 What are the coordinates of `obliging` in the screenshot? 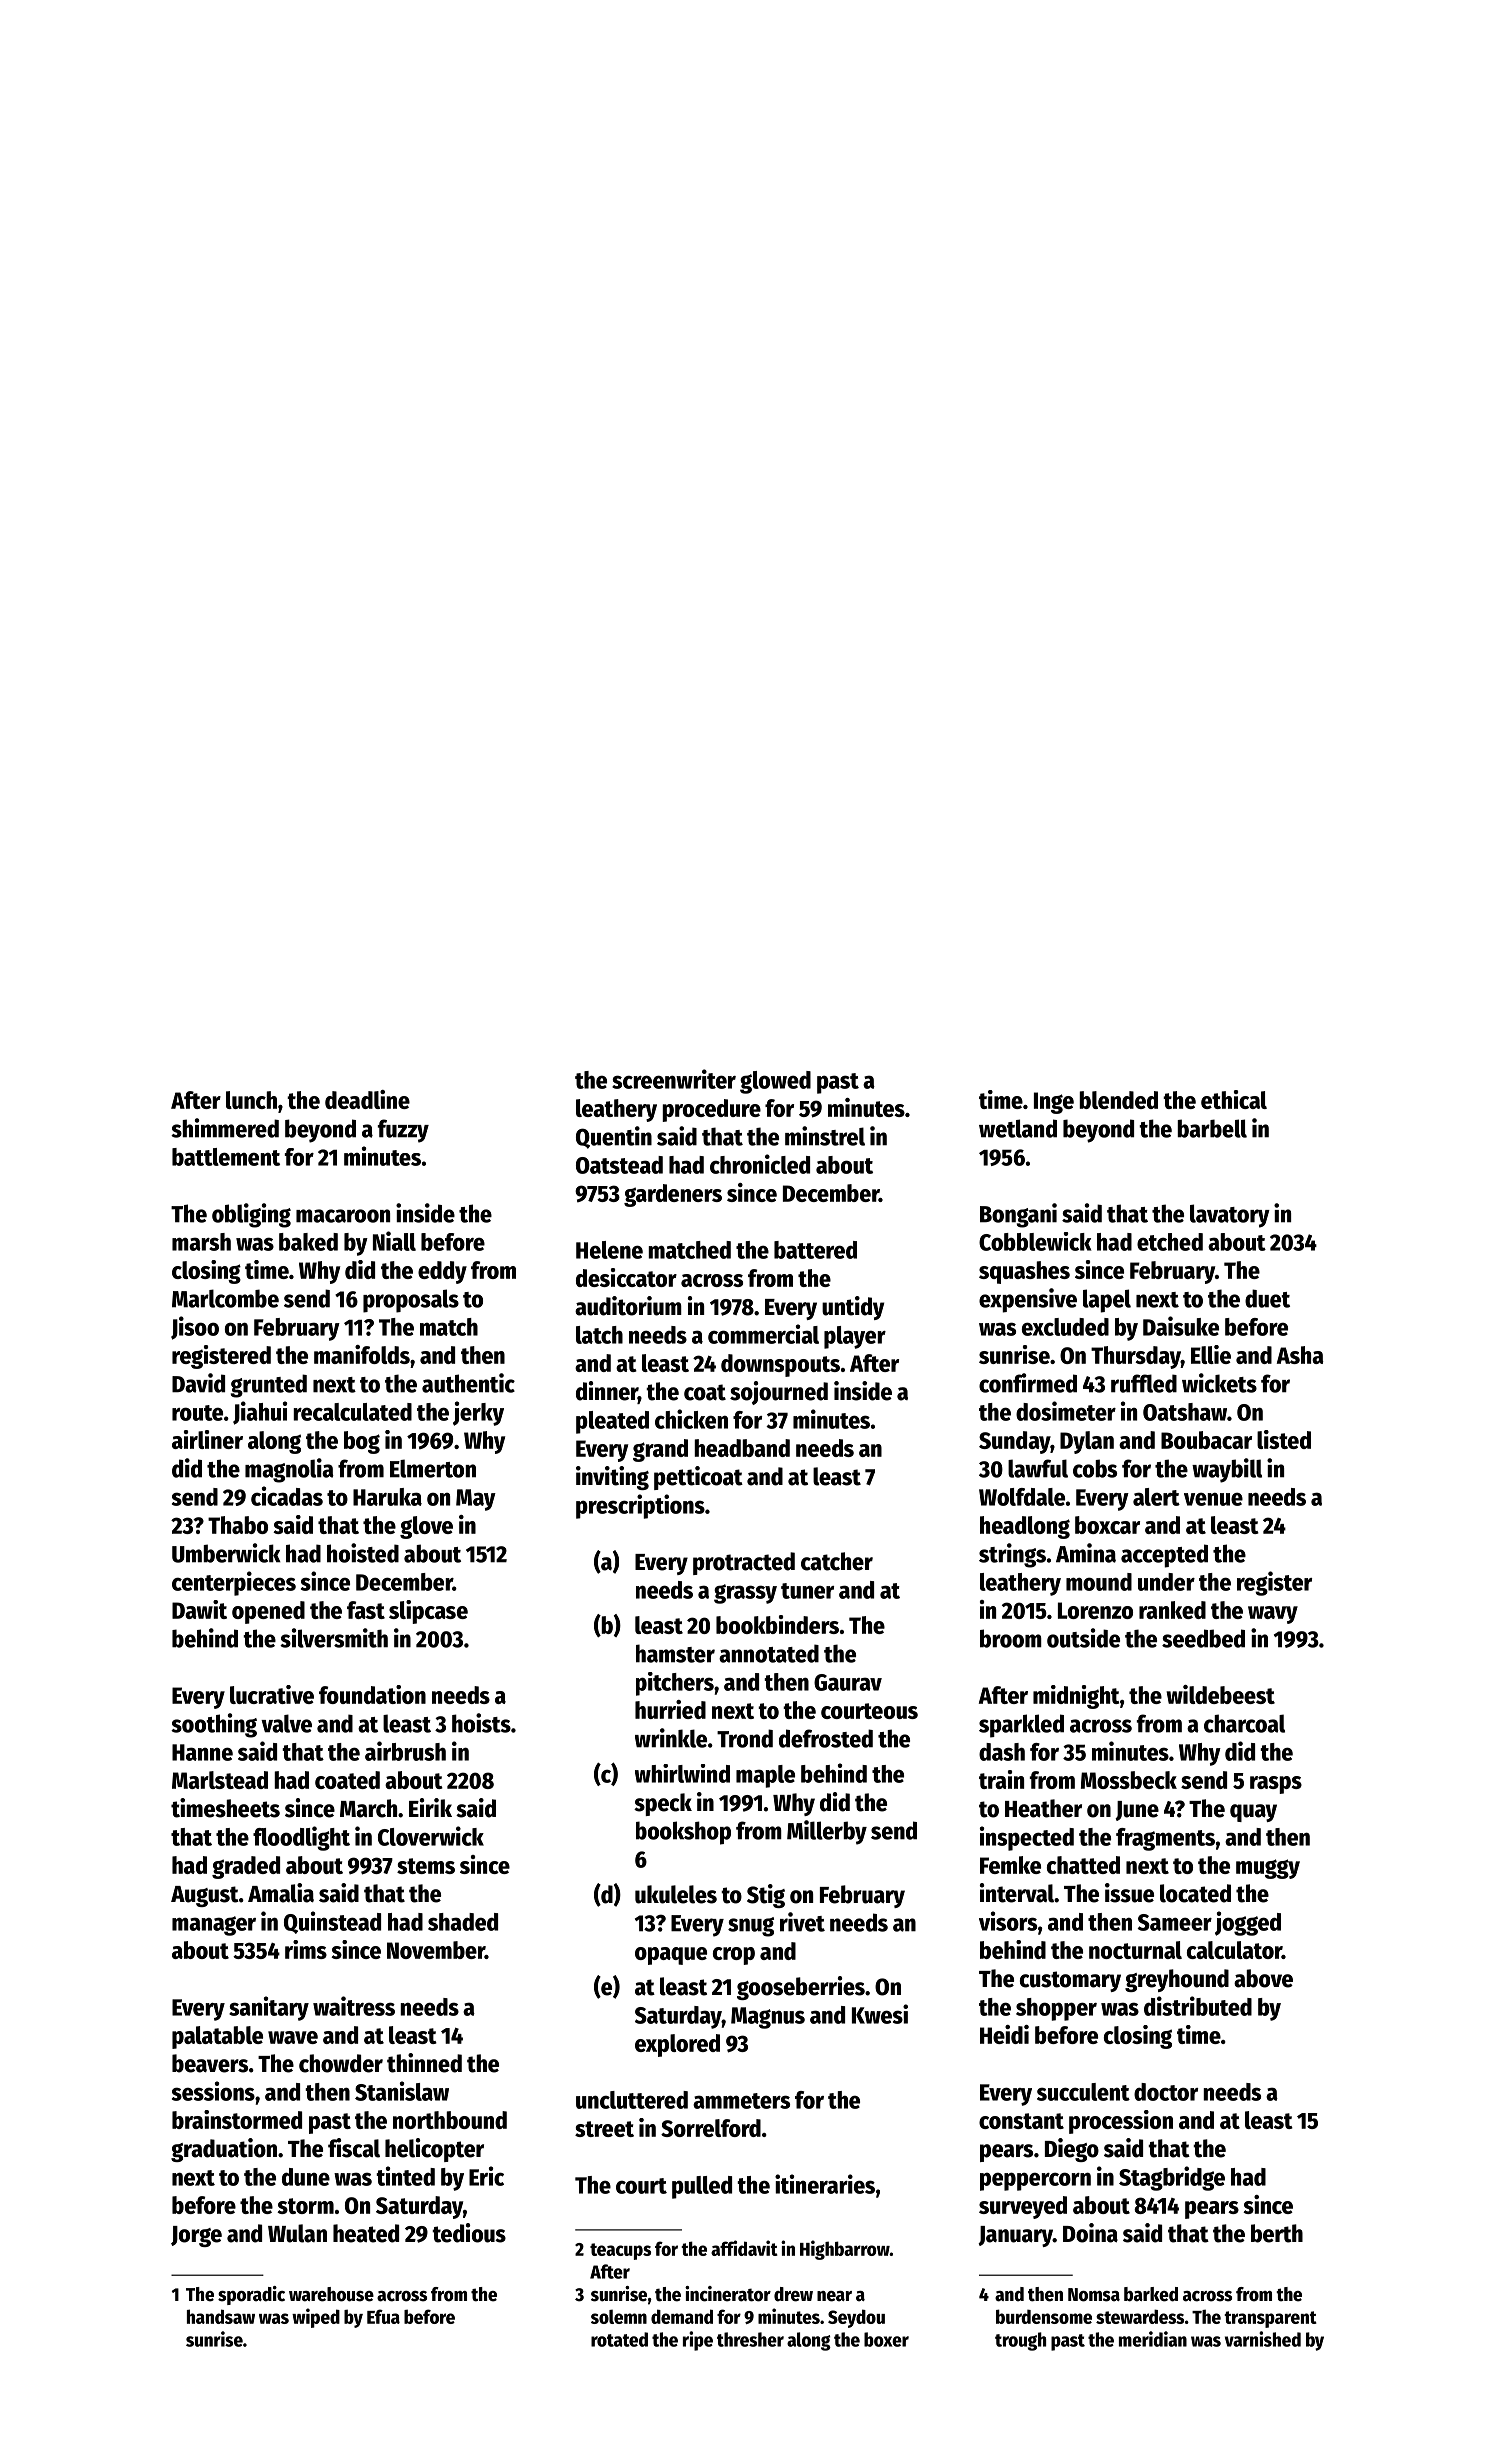 It's located at (251, 1215).
